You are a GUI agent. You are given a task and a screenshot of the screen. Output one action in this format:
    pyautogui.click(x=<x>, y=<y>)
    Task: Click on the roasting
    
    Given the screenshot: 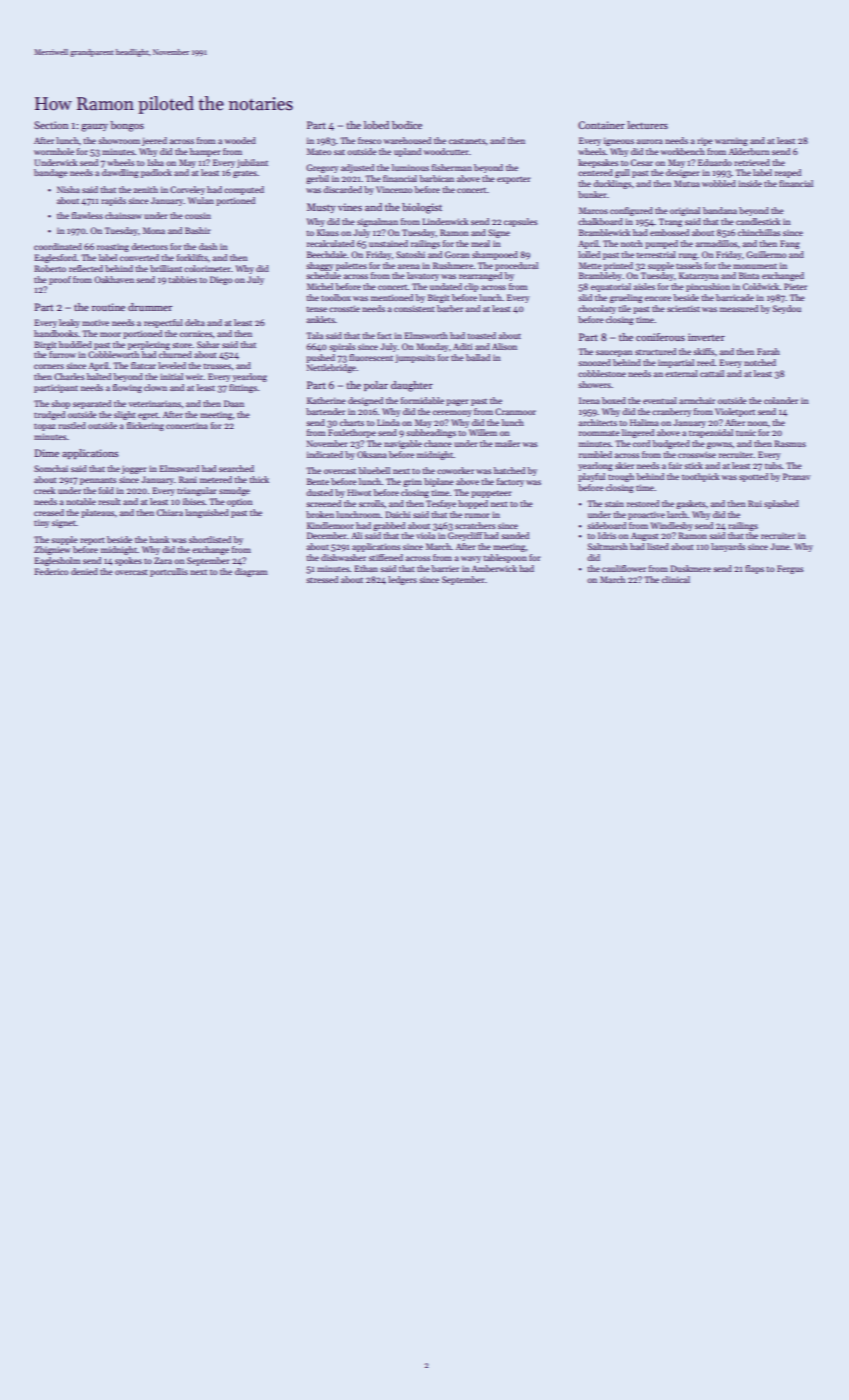 What is the action you would take?
    pyautogui.click(x=113, y=248)
